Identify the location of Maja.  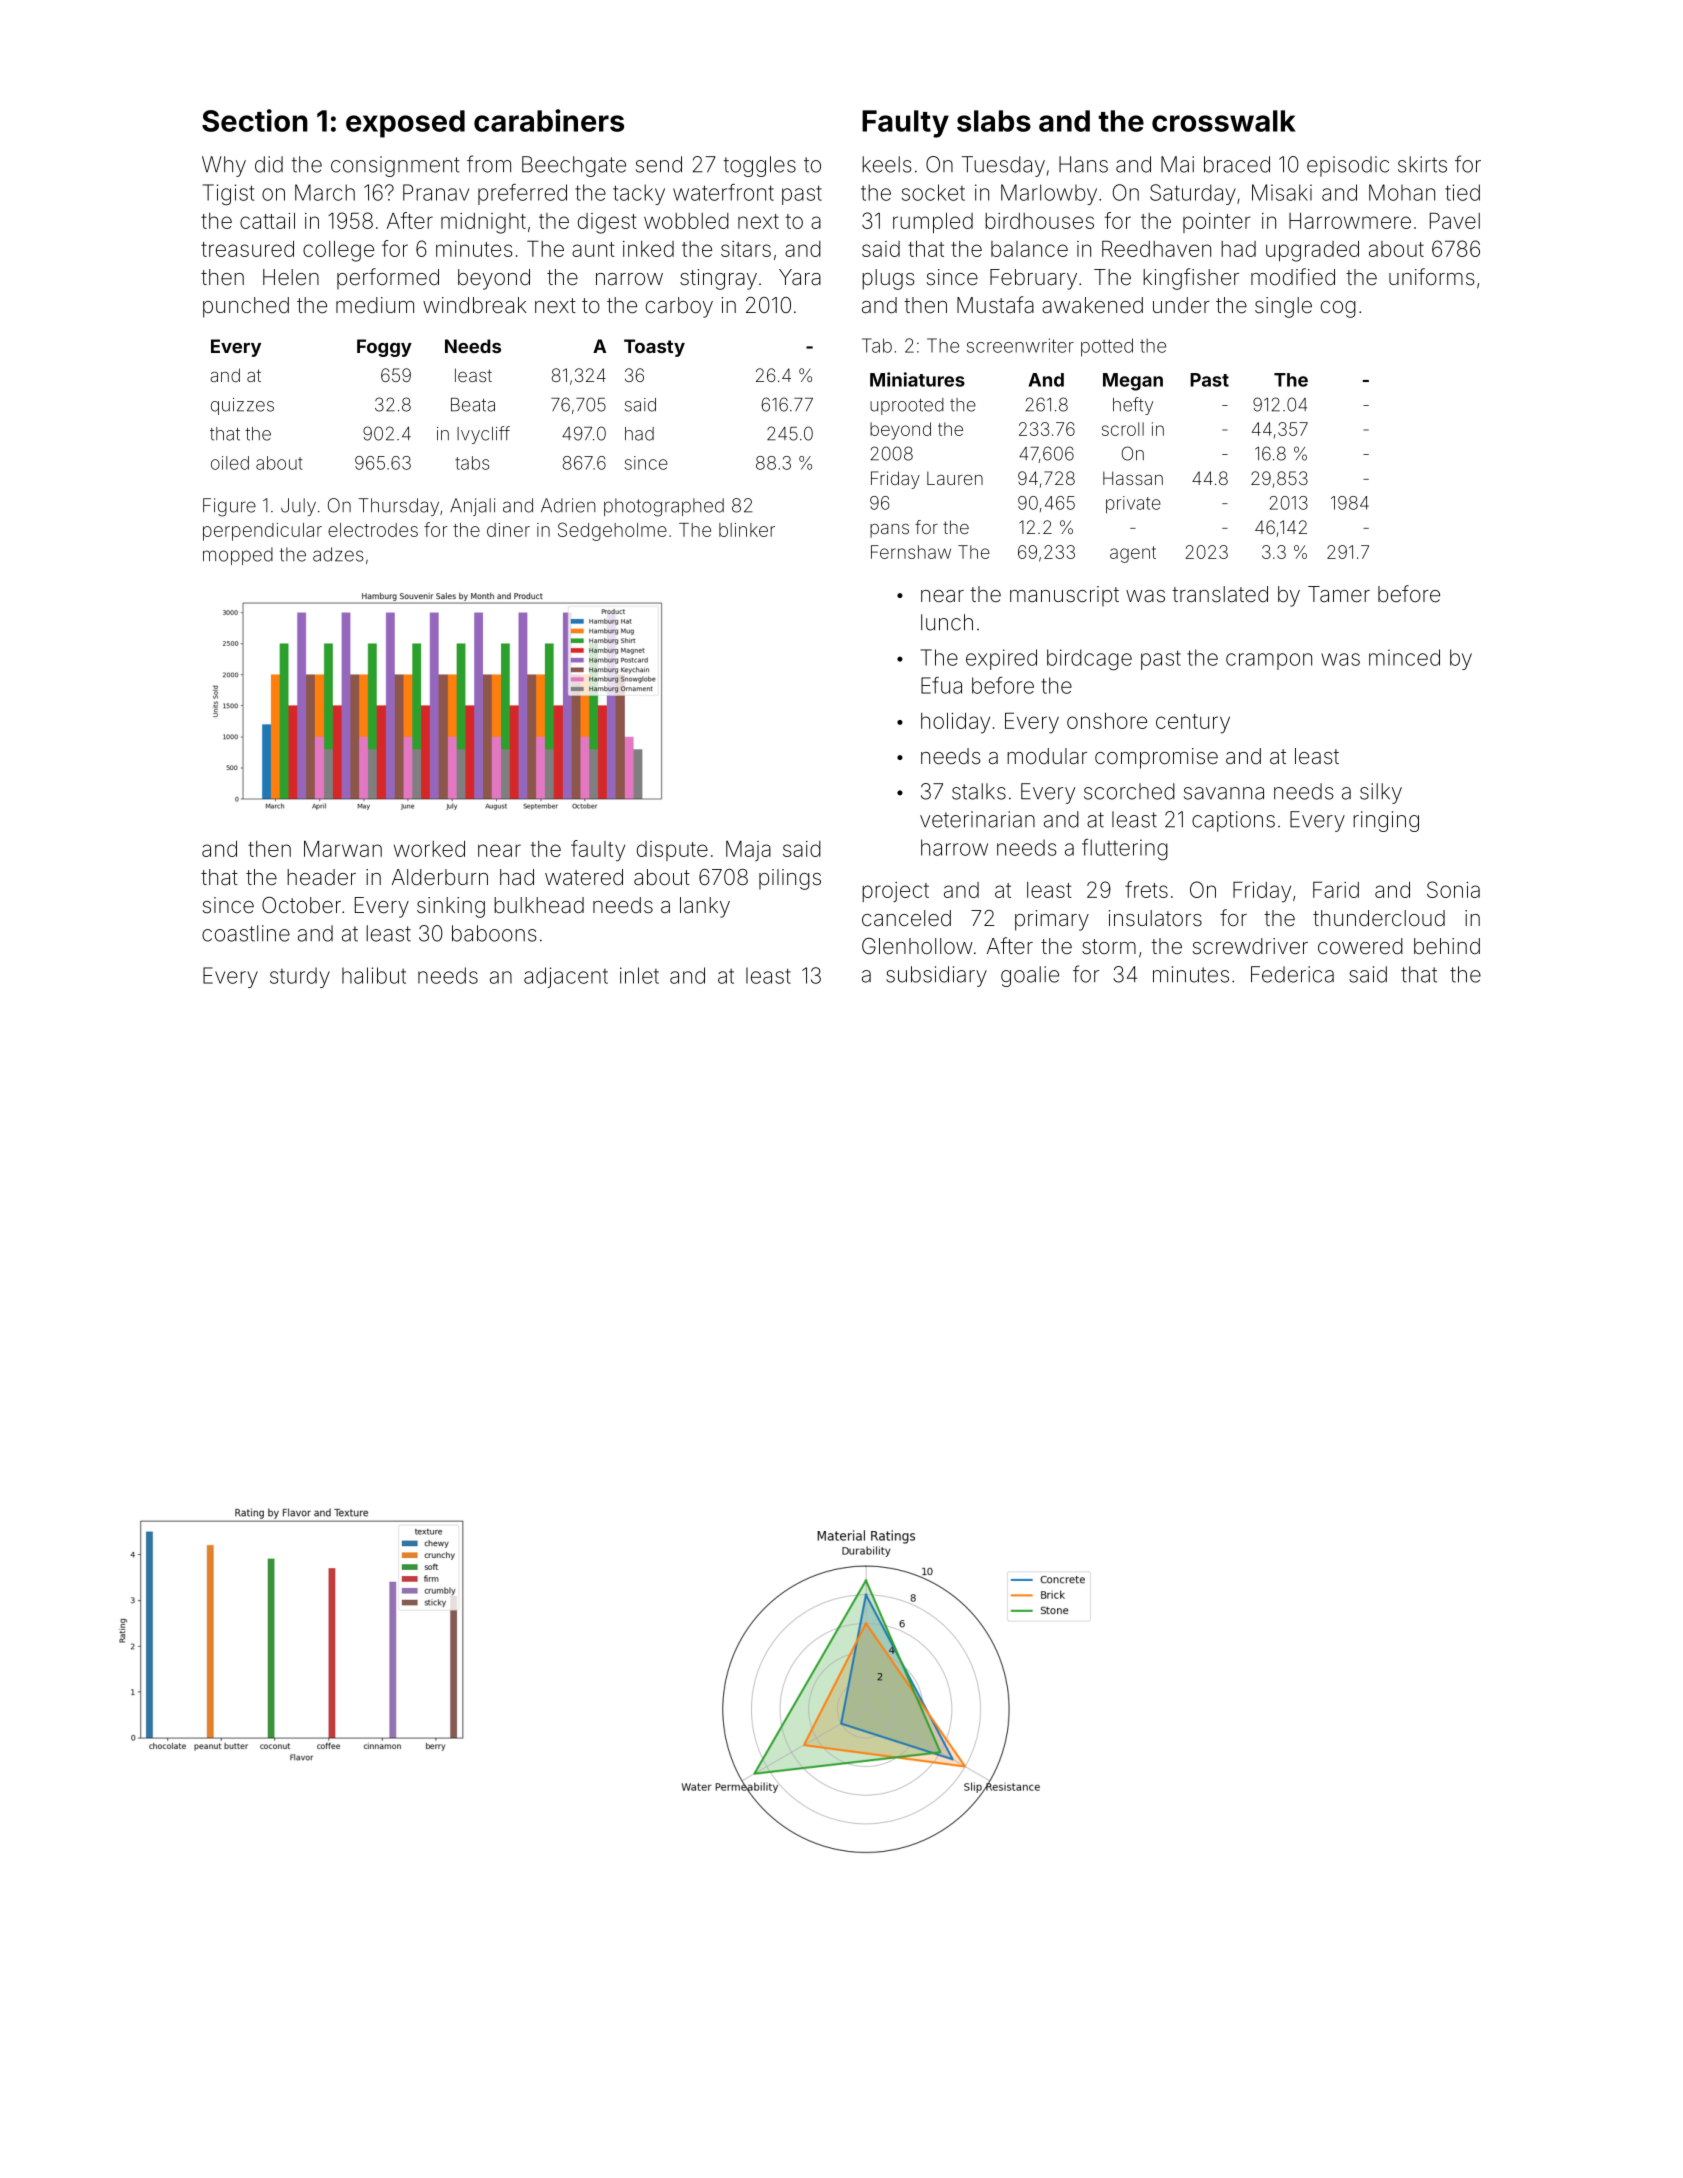
(748, 850).
